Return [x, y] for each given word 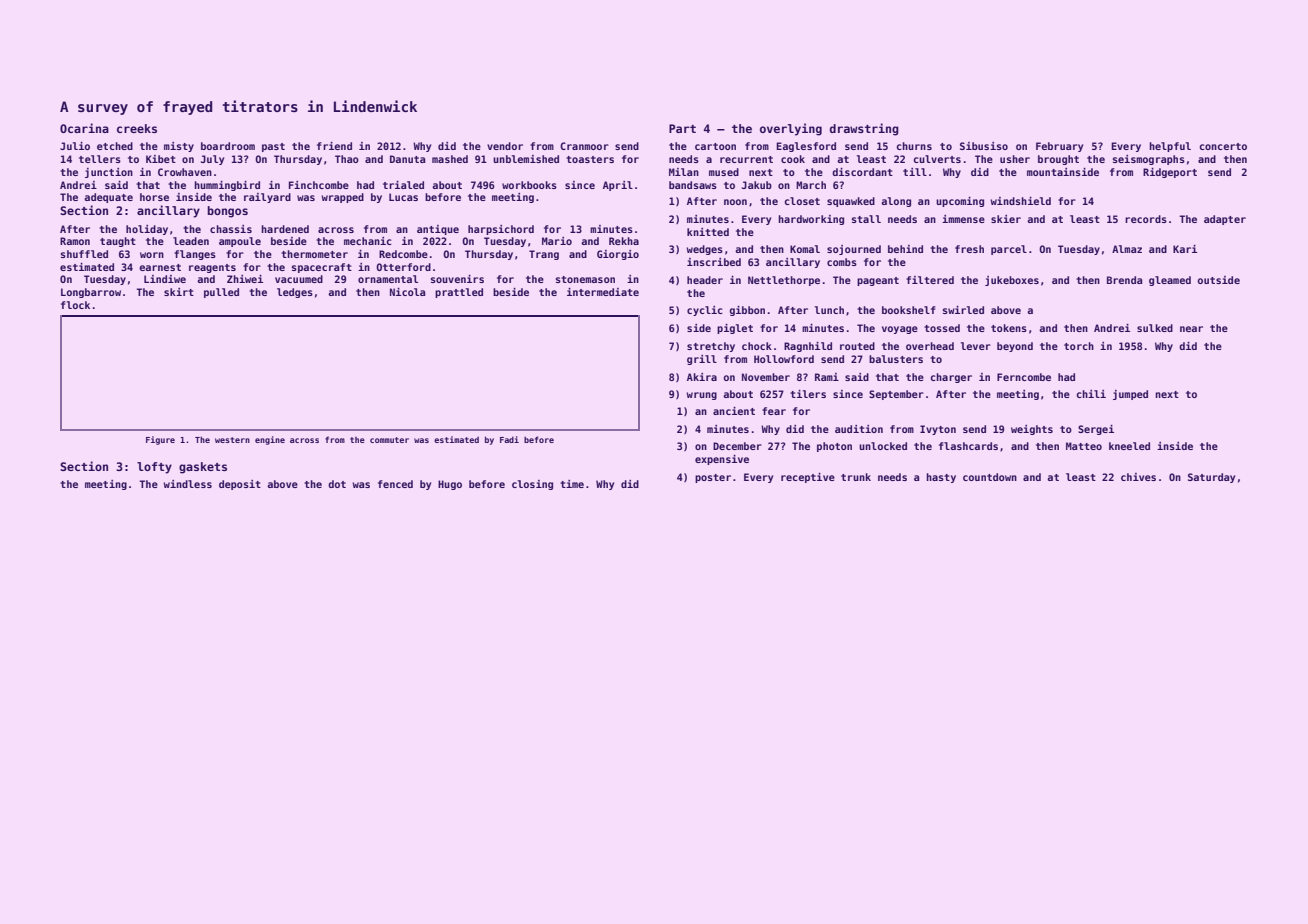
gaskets [203, 468]
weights [1032, 430]
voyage [900, 330]
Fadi [509, 439]
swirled [963, 310]
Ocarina [84, 128]
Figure [160, 440]
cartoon [715, 146]
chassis [231, 229]
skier [1006, 219]
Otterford [403, 267]
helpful [1170, 147]
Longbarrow [91, 293]
